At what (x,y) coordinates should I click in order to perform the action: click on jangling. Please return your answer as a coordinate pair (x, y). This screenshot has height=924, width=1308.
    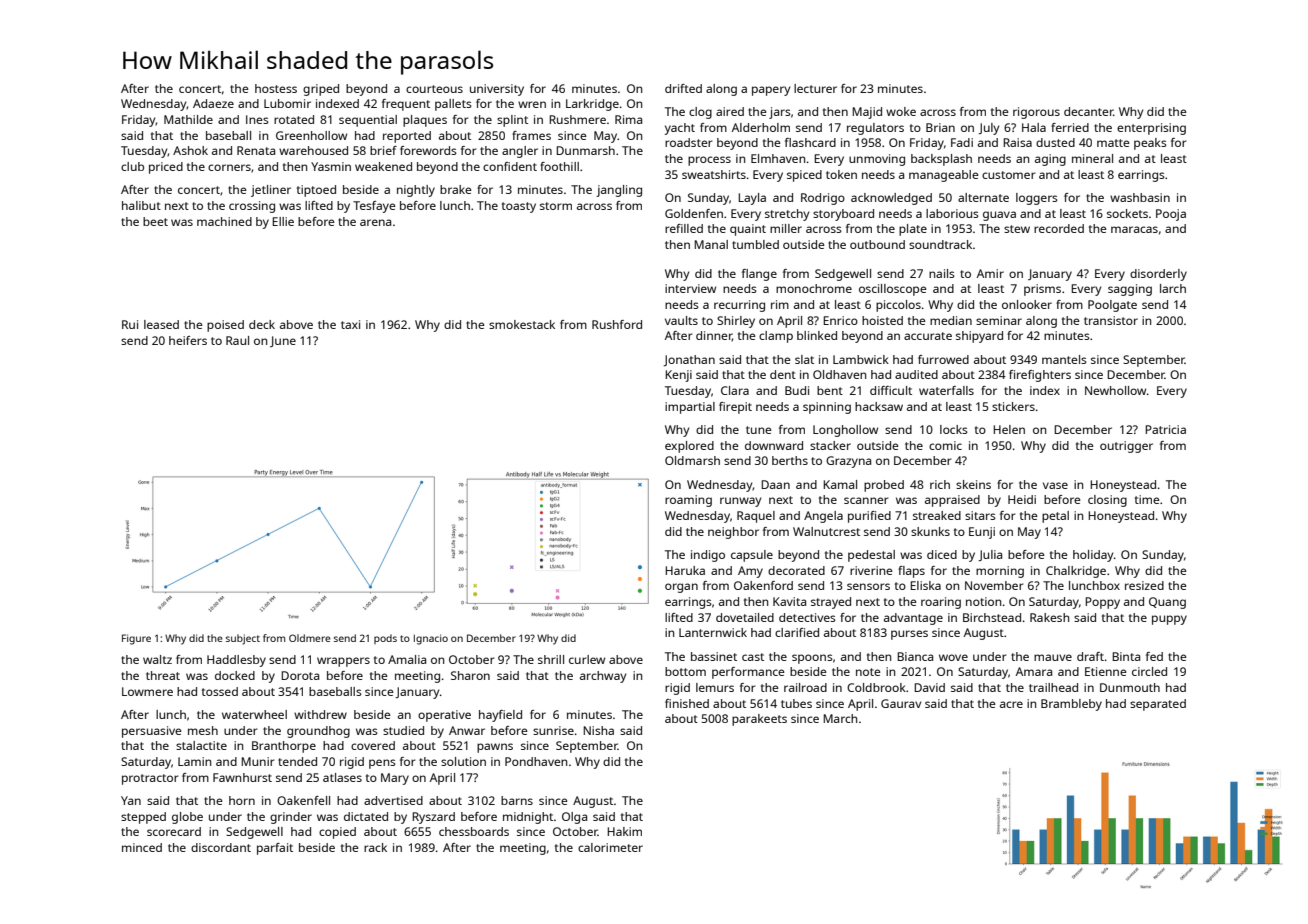
    Looking at the image, I should click on (619, 191).
